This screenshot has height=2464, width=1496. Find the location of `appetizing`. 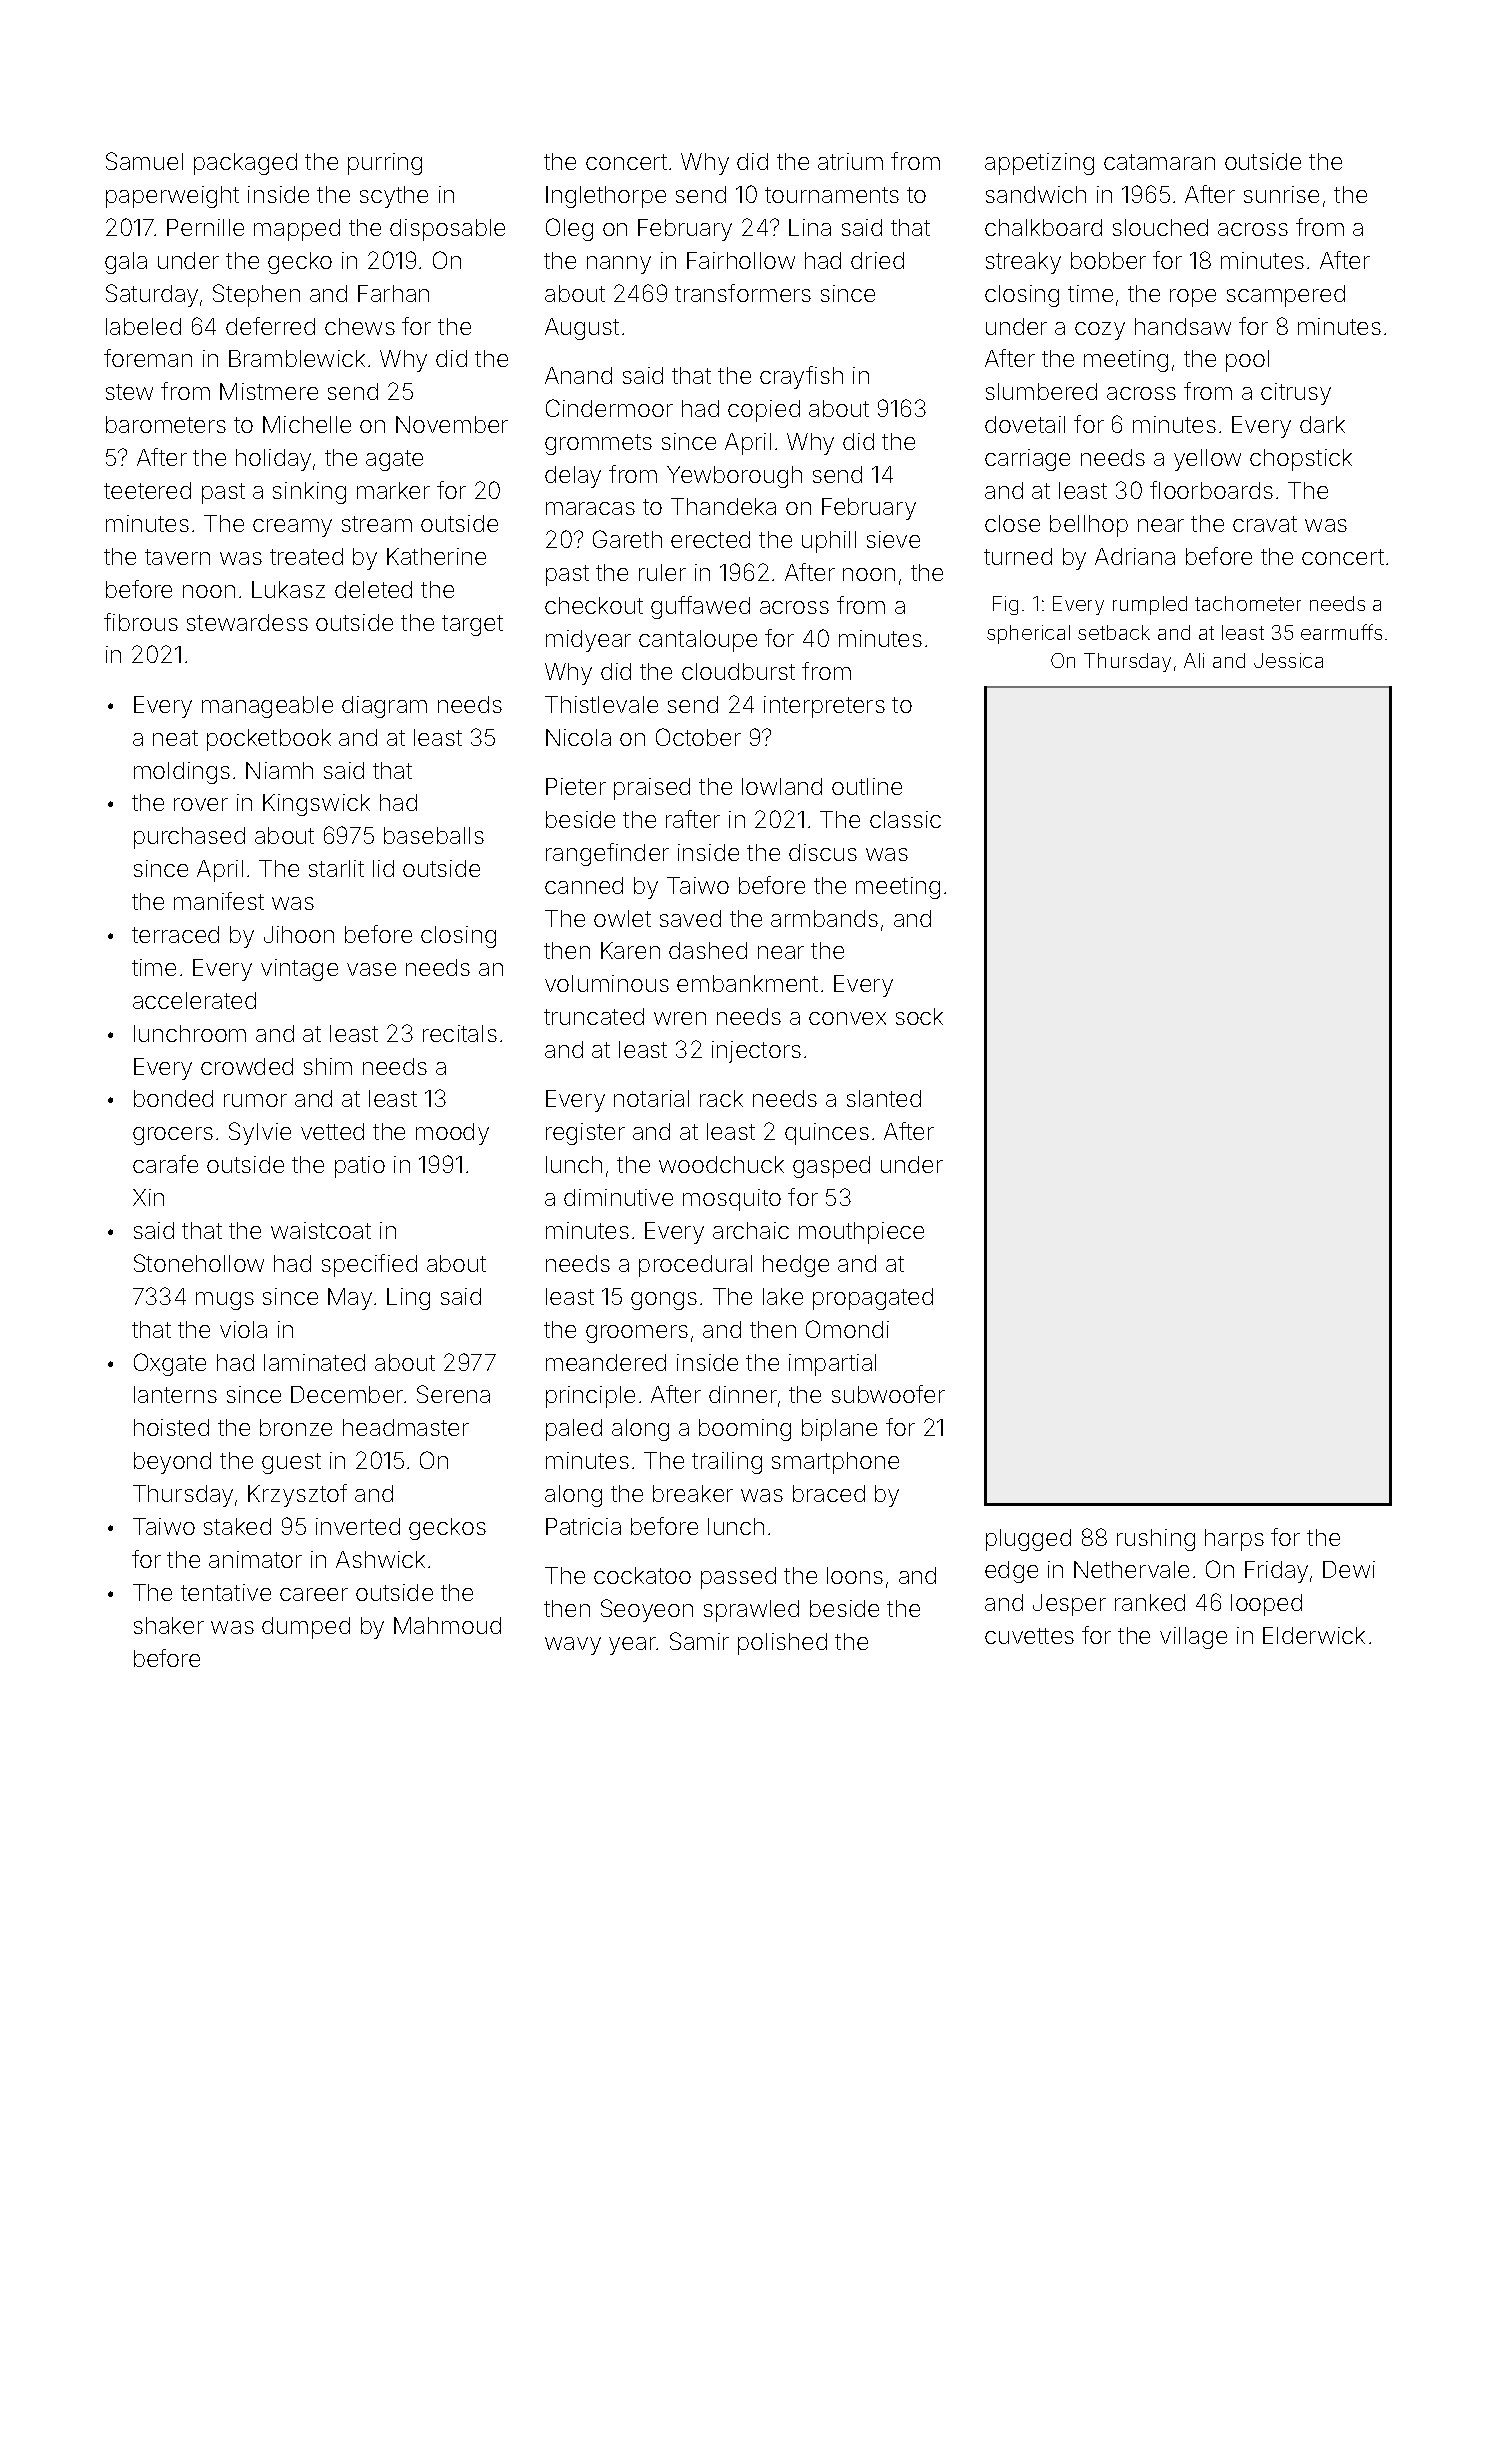

appetizing is located at coordinates (1039, 164).
